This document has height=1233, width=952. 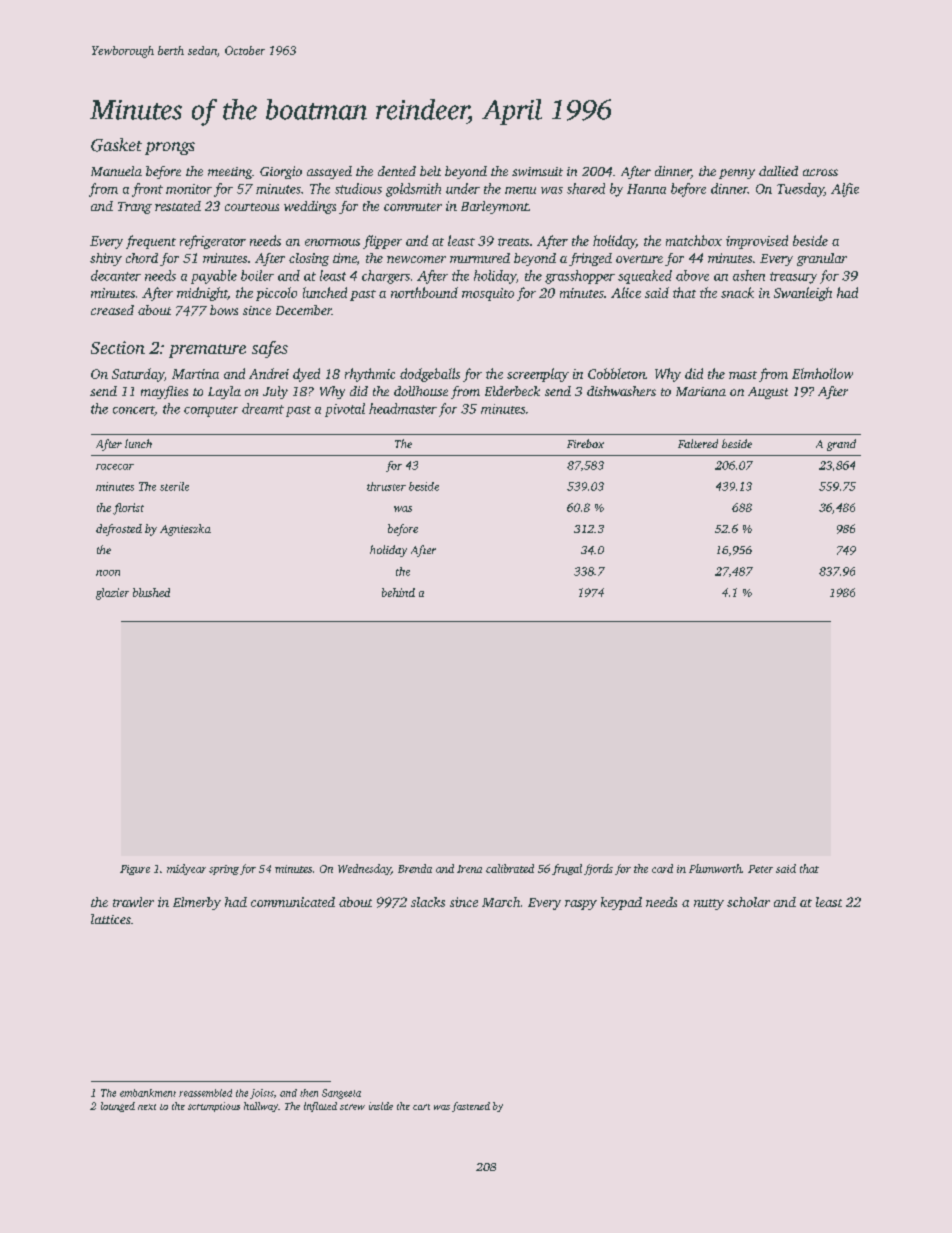 I want to click on sterile, so click(x=174, y=486).
